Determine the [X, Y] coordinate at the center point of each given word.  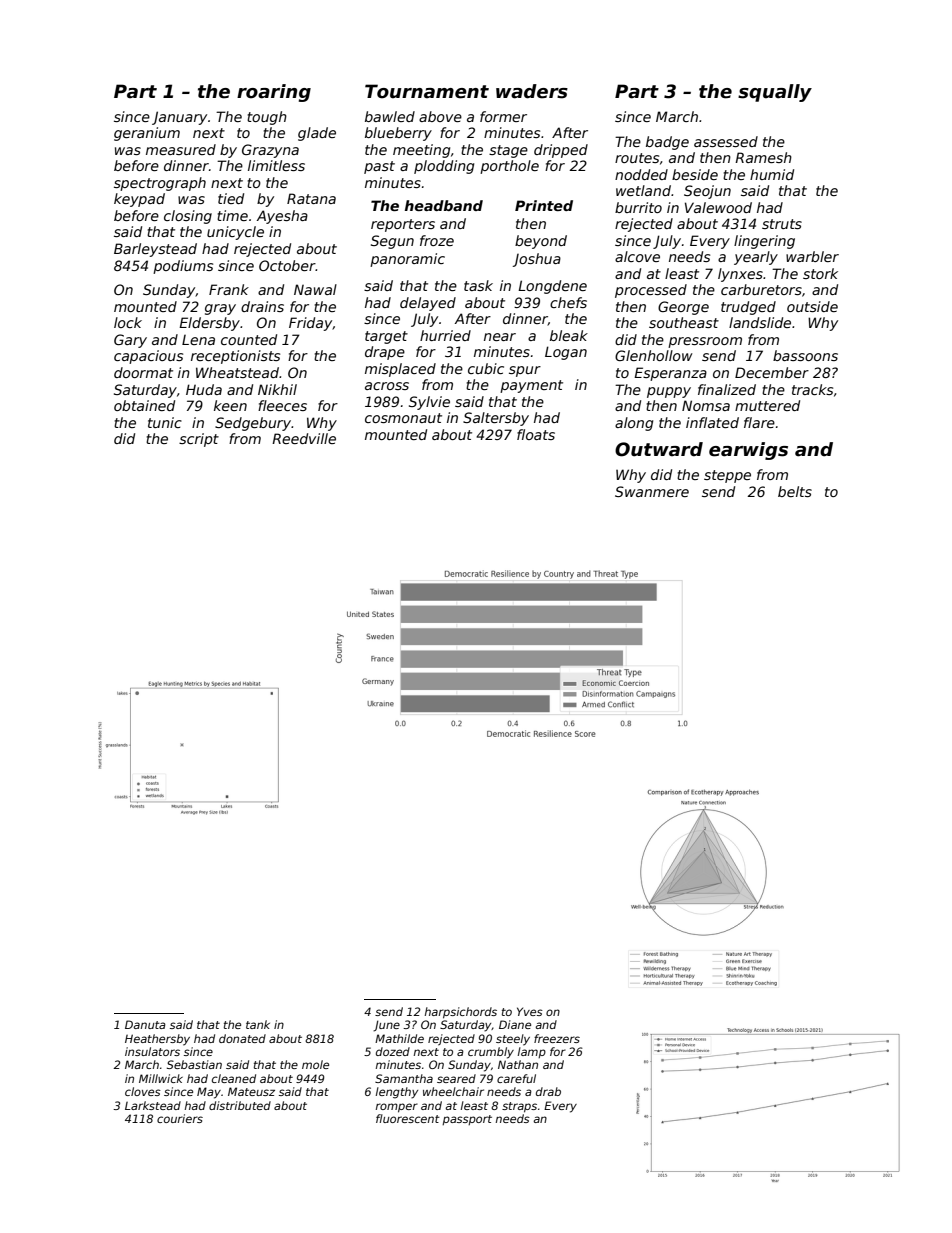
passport [467, 1120]
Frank [229, 289]
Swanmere [652, 491]
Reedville [304, 438]
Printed [544, 205]
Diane [515, 1024]
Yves [530, 1011]
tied [231, 198]
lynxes [740, 275]
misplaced [400, 370]
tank [258, 1024]
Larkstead [153, 1105]
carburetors [761, 289]
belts [795, 491]
